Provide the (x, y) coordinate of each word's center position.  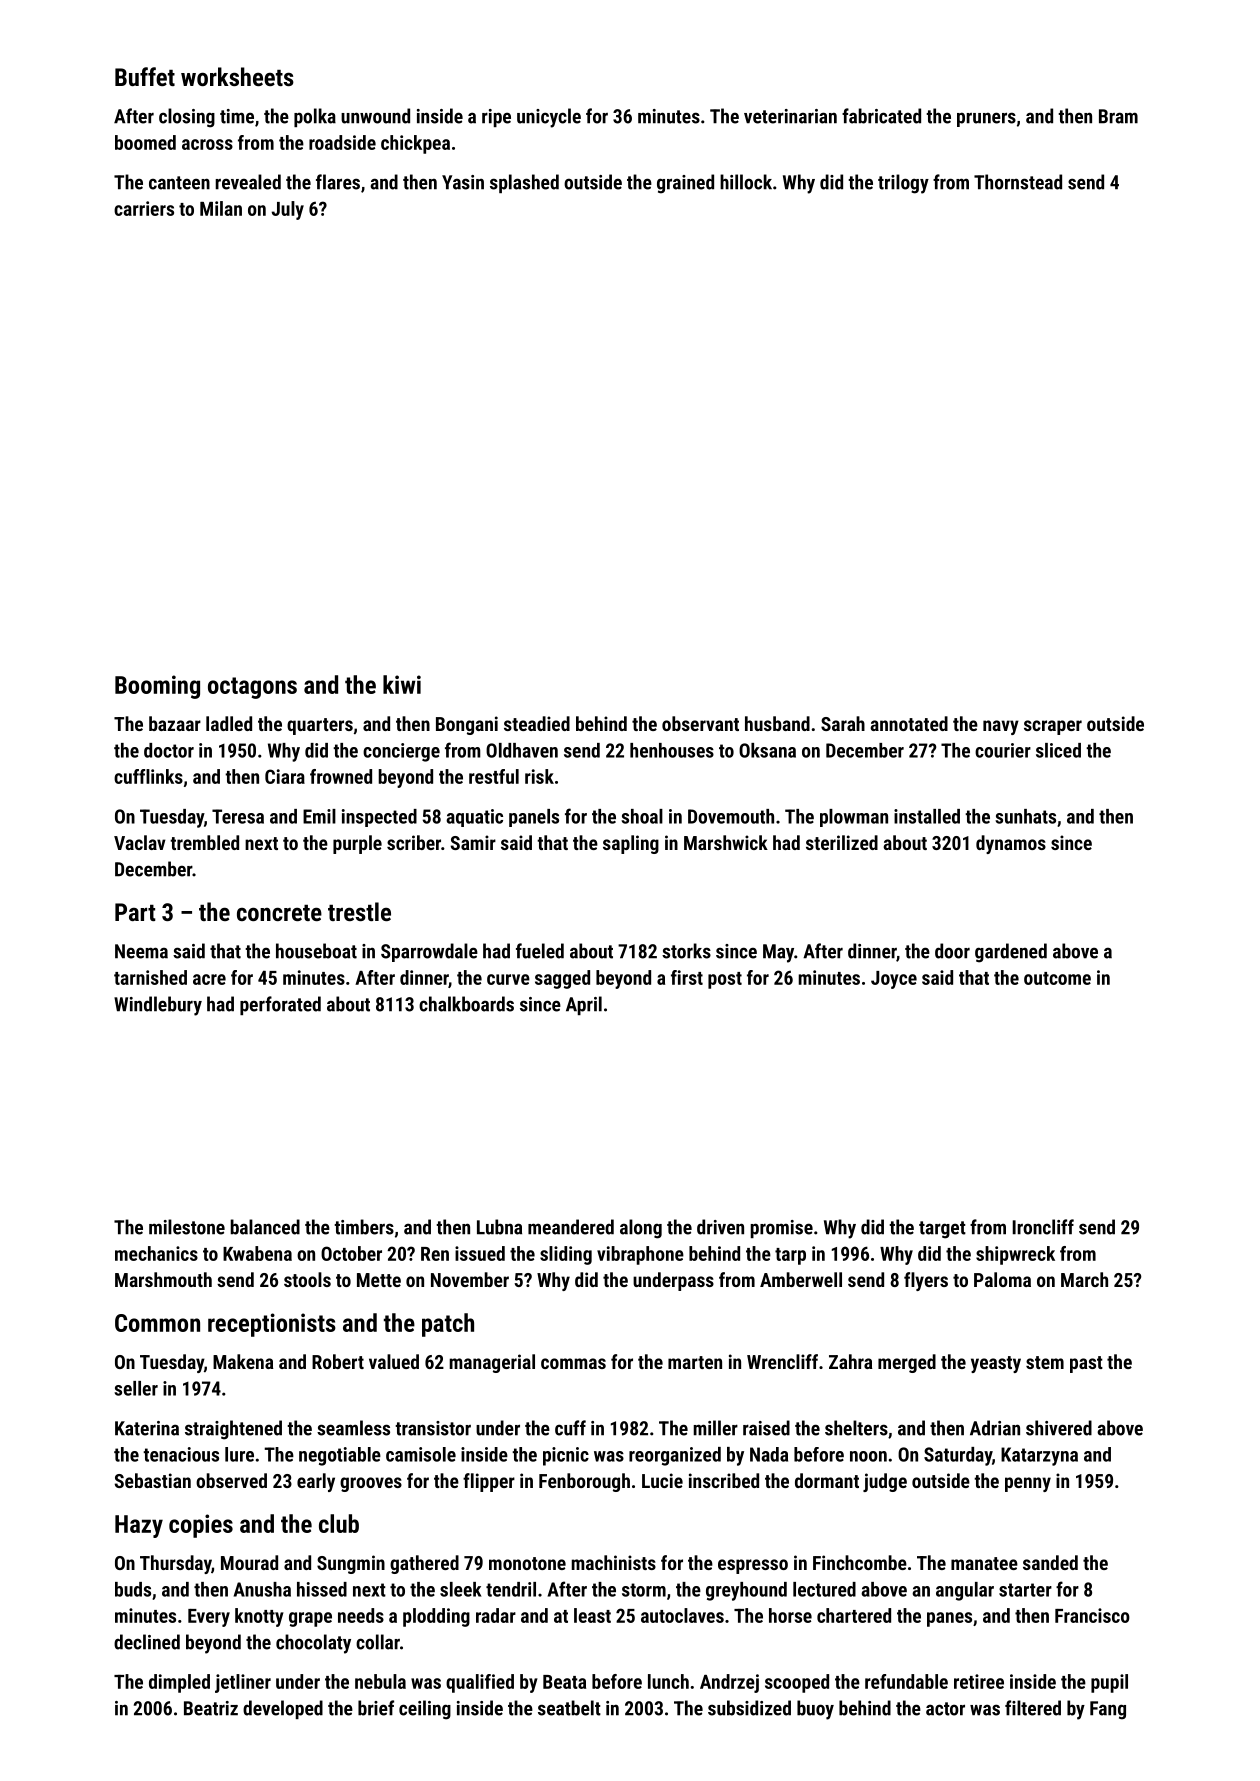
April (584, 1005)
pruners (986, 119)
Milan (221, 208)
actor (945, 1709)
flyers (926, 1281)
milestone (187, 1227)
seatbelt (569, 1708)
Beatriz (211, 1708)
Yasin (463, 182)
